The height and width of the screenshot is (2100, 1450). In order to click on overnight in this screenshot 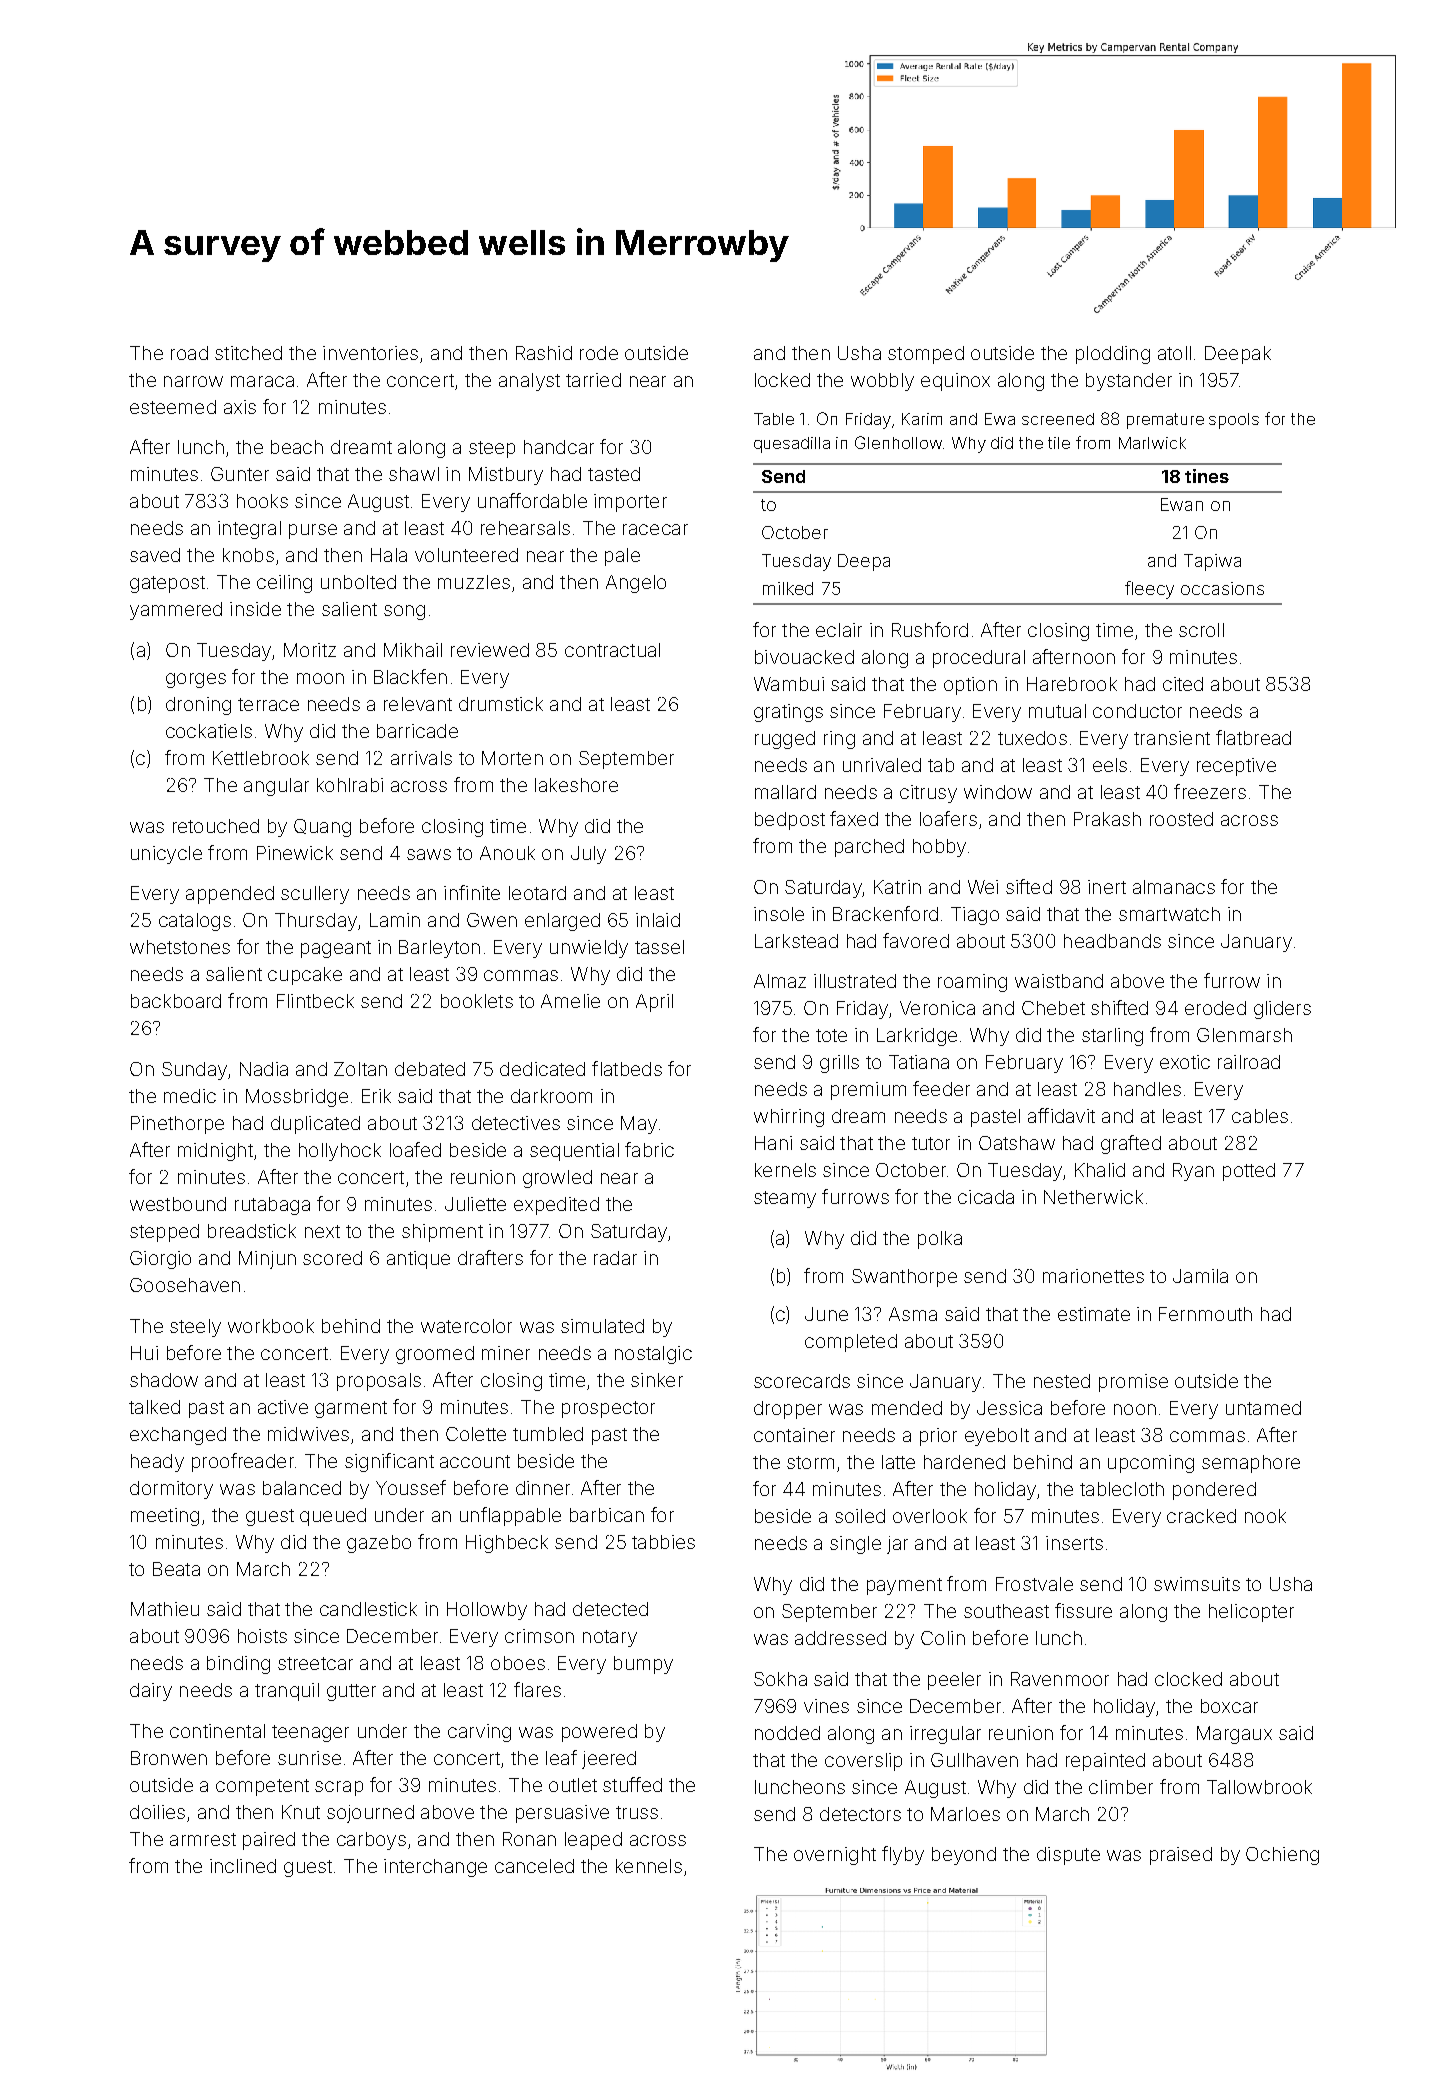, I will do `click(835, 1856)`.
